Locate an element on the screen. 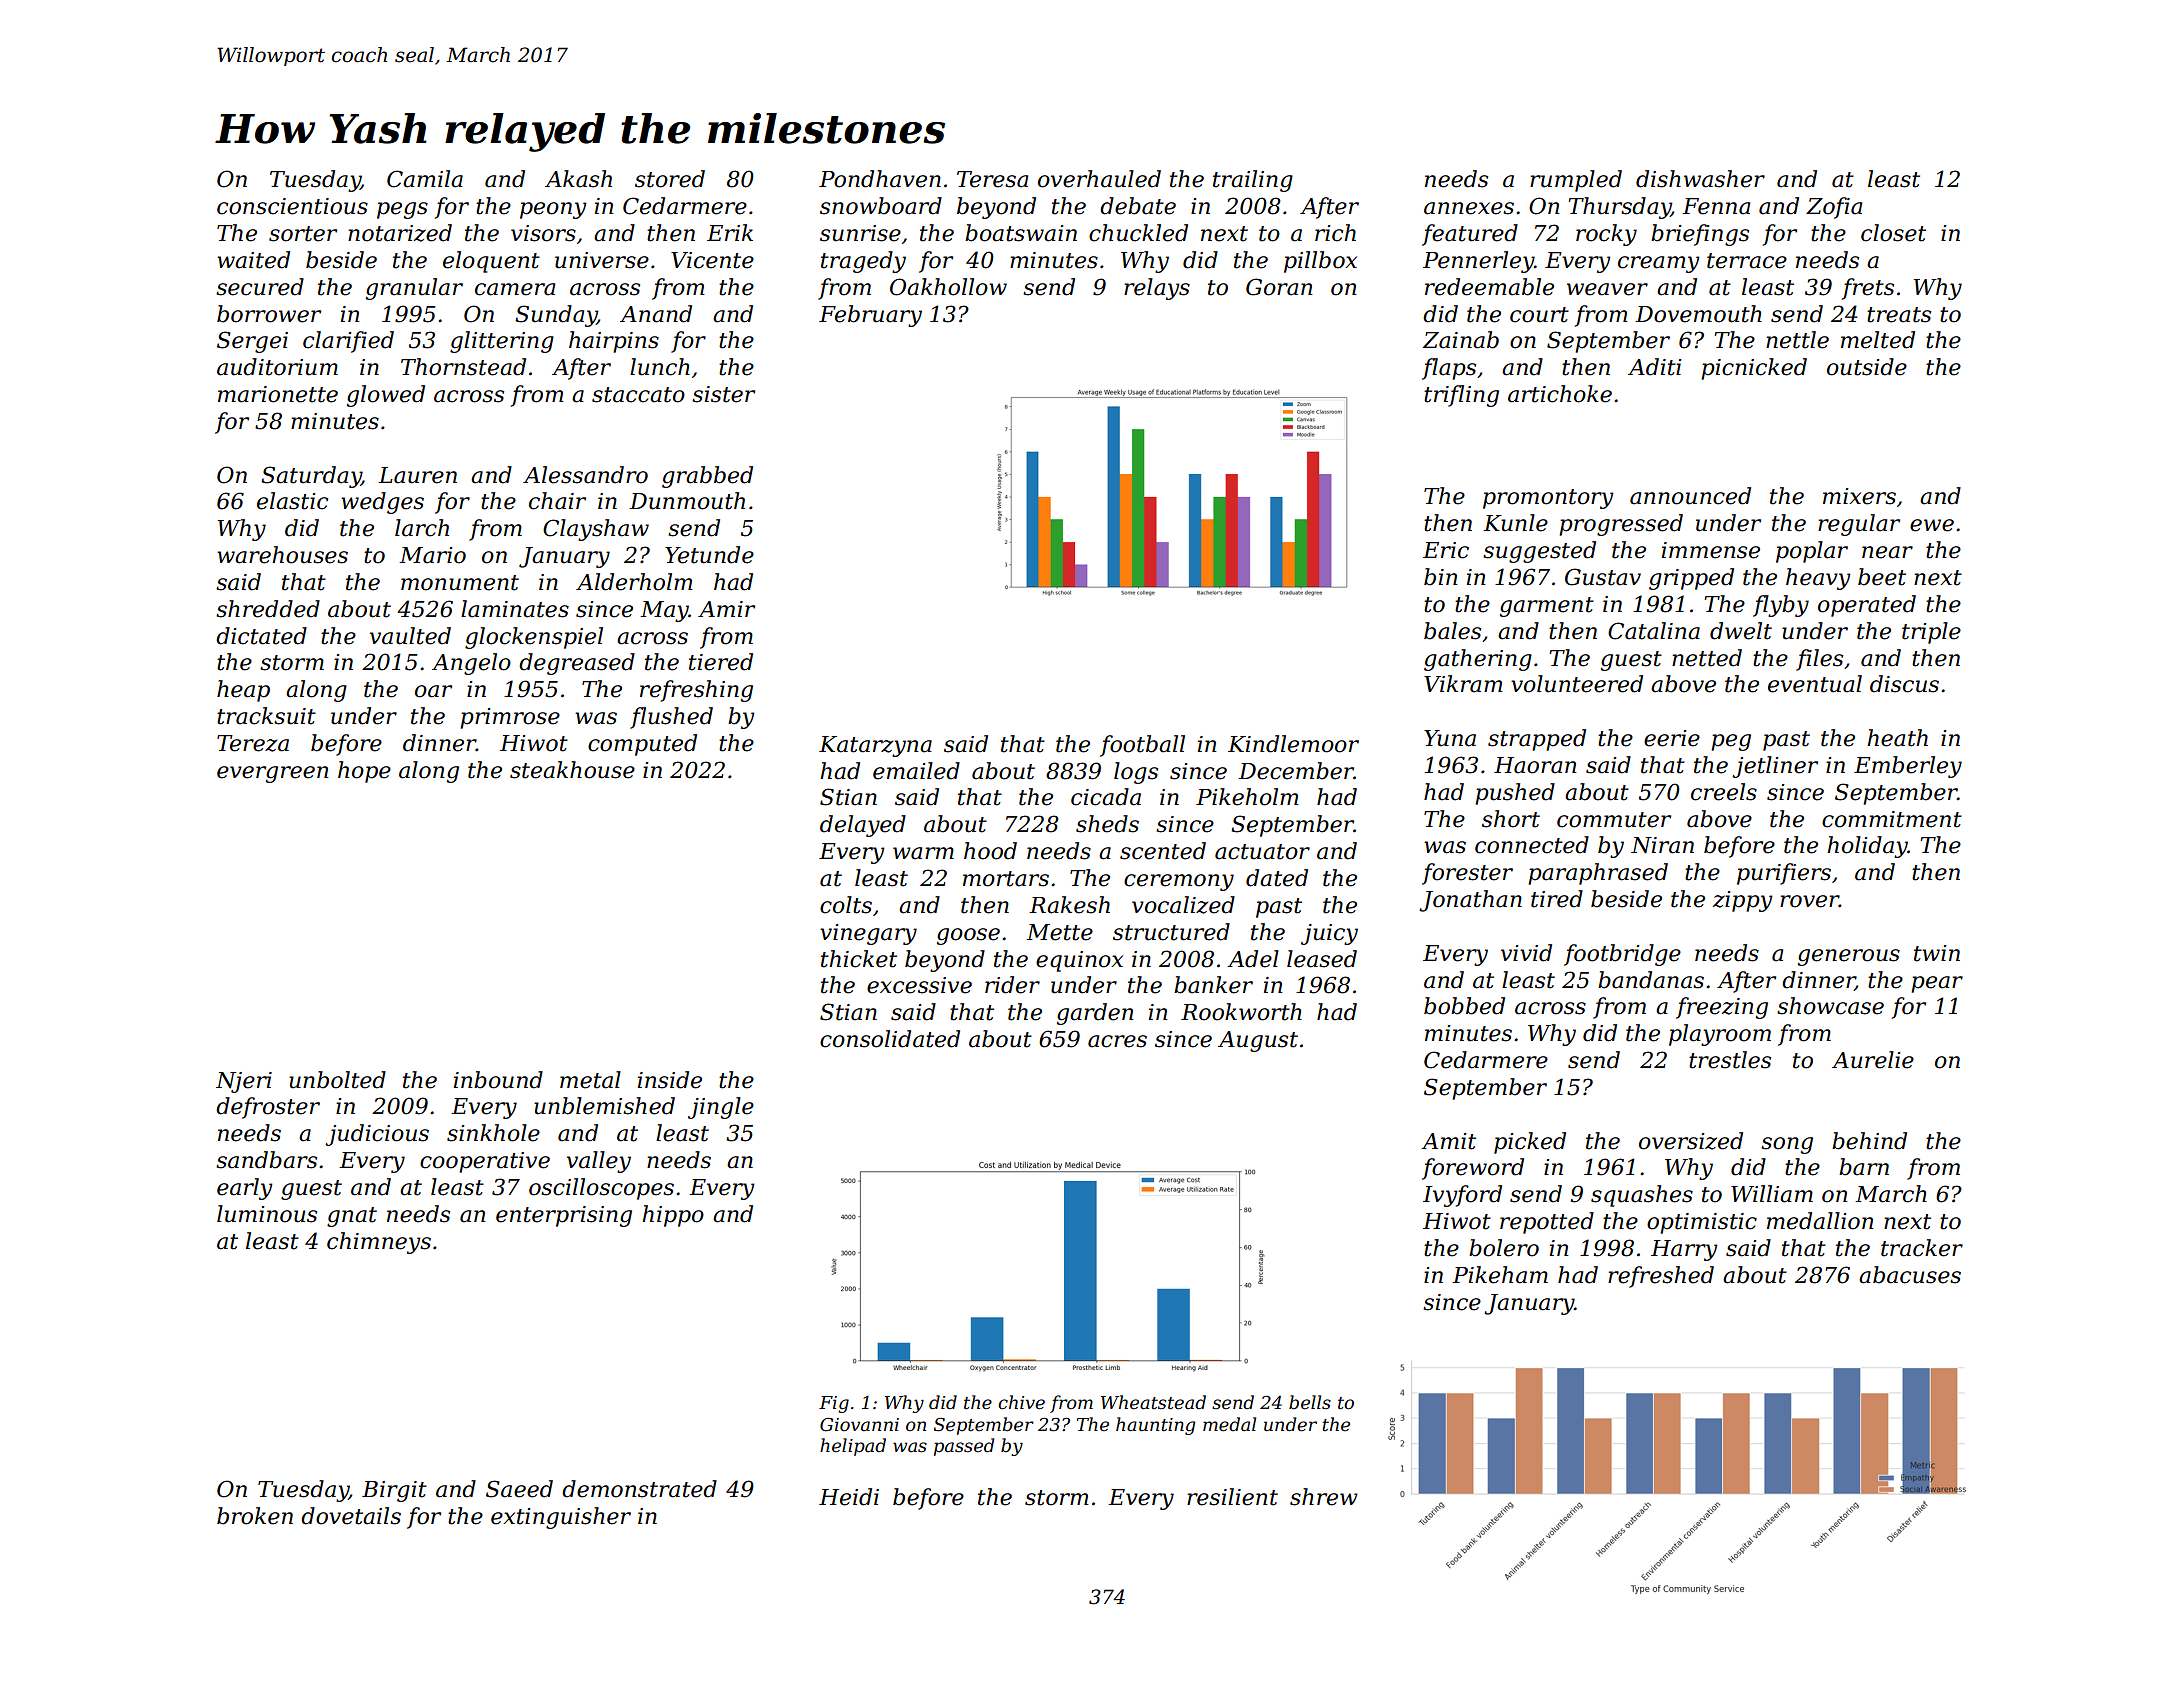 Image resolution: width=2178 pixels, height=1683 pixels. trifling is located at coordinates (1461, 396).
